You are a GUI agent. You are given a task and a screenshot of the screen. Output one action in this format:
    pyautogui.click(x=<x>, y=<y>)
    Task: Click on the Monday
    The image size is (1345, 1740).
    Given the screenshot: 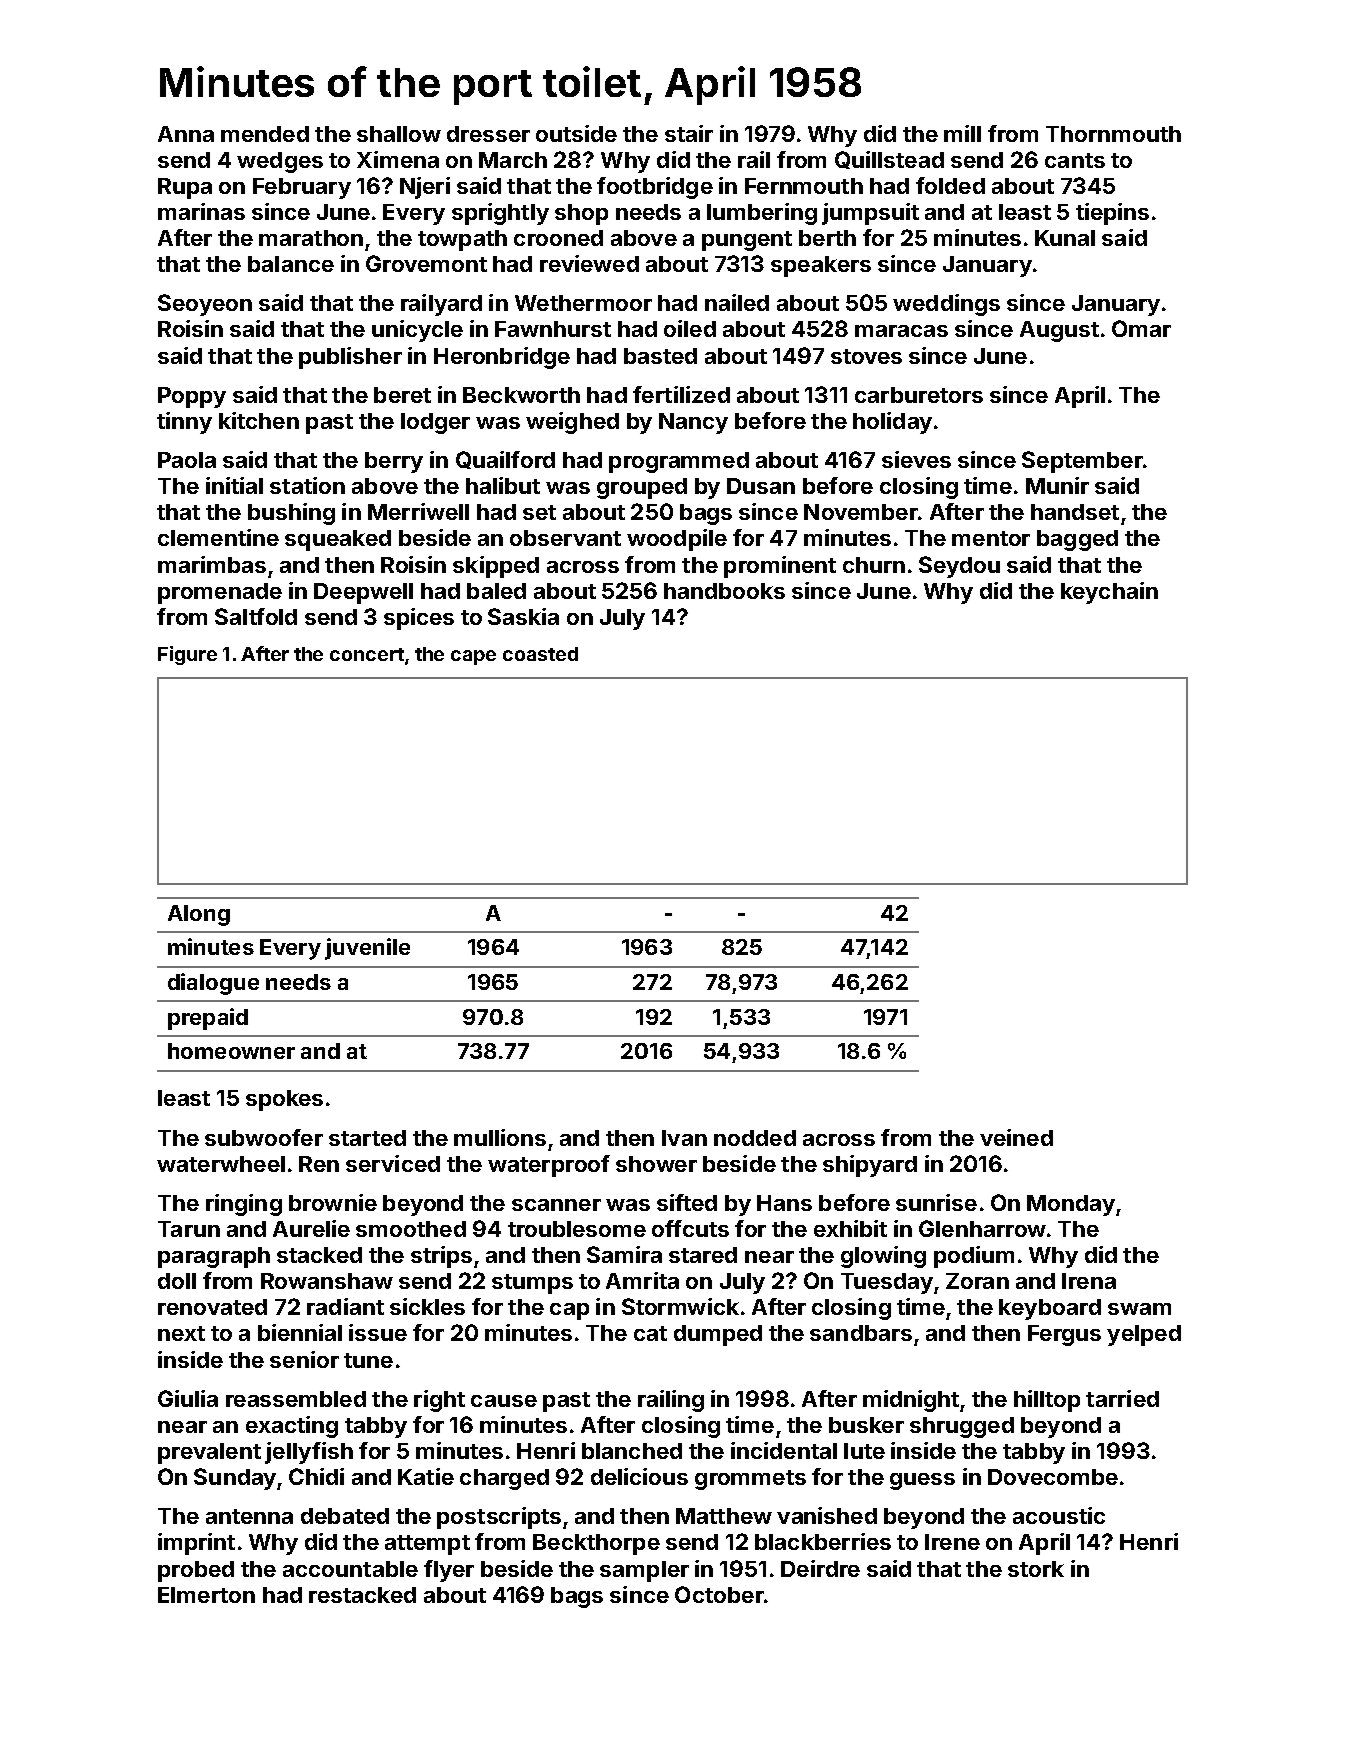 What is the action you would take?
    pyautogui.click(x=1071, y=1205)
